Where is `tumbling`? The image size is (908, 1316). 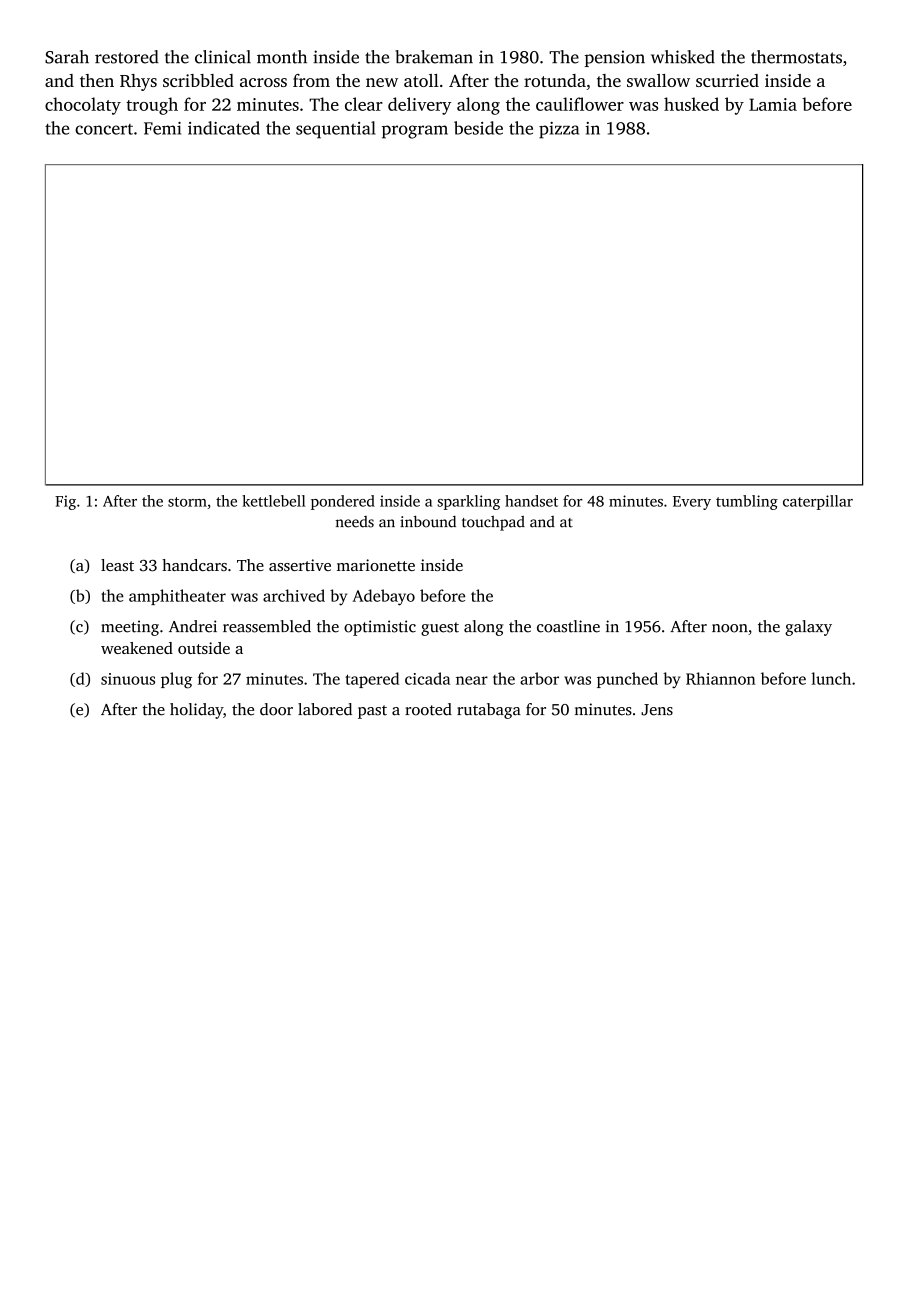 tumbling is located at coordinates (747, 502).
